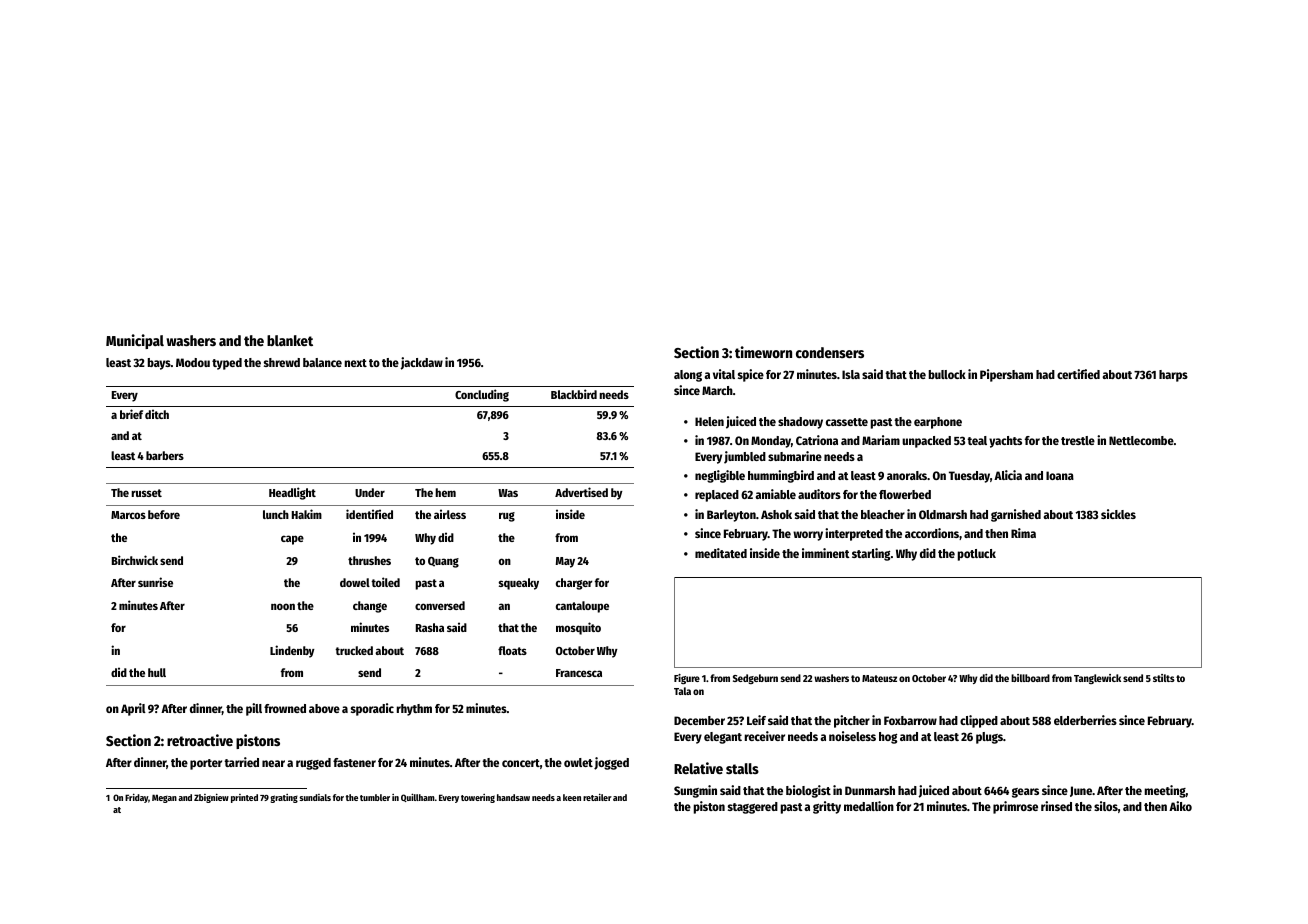 The image size is (1308, 924). Describe the element at coordinates (370, 607) in the screenshot. I see `change` at that location.
